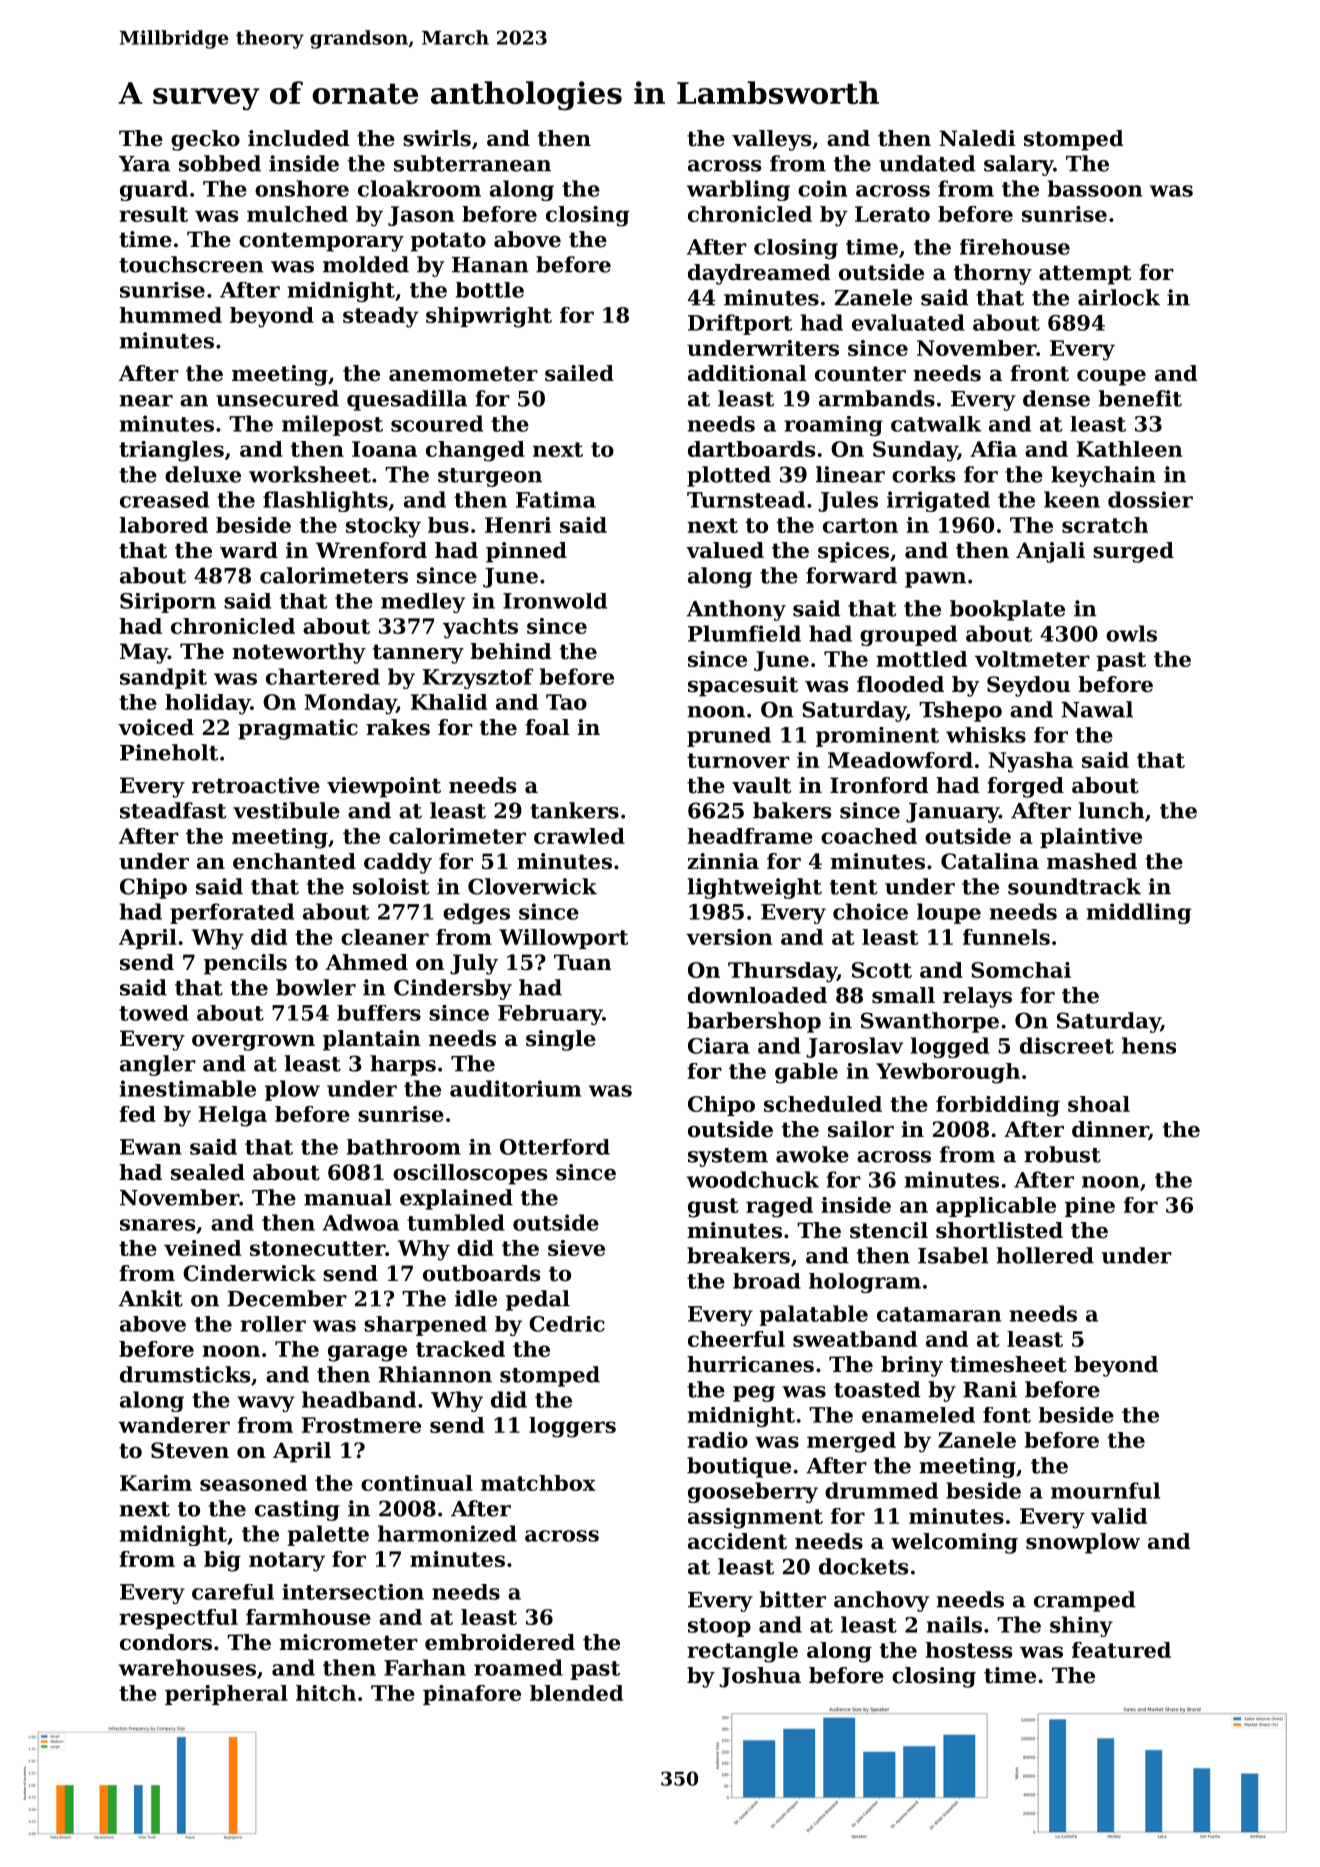  I want to click on touchscreen, so click(191, 264).
